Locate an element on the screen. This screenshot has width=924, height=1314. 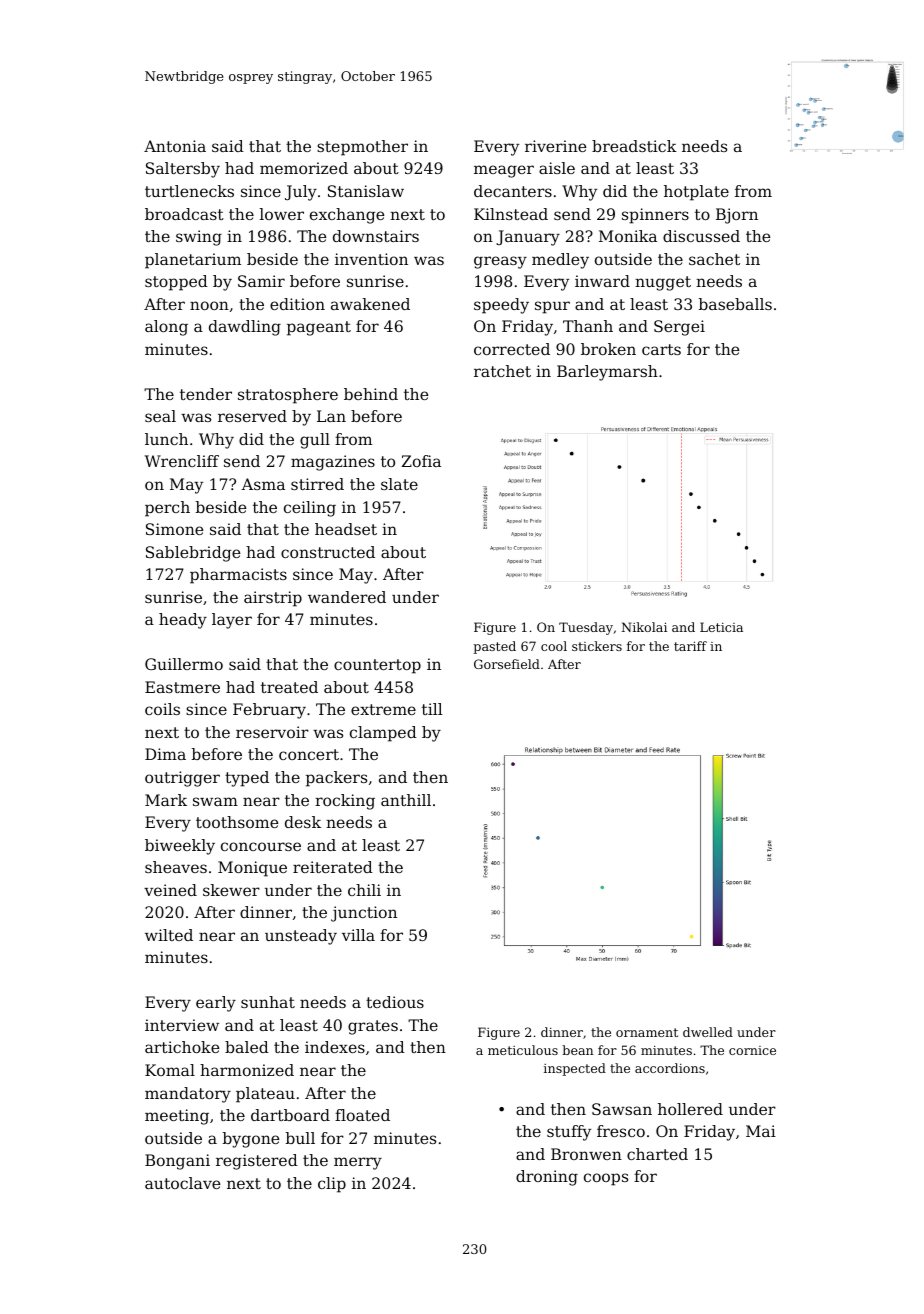
treated is located at coordinates (289, 687).
